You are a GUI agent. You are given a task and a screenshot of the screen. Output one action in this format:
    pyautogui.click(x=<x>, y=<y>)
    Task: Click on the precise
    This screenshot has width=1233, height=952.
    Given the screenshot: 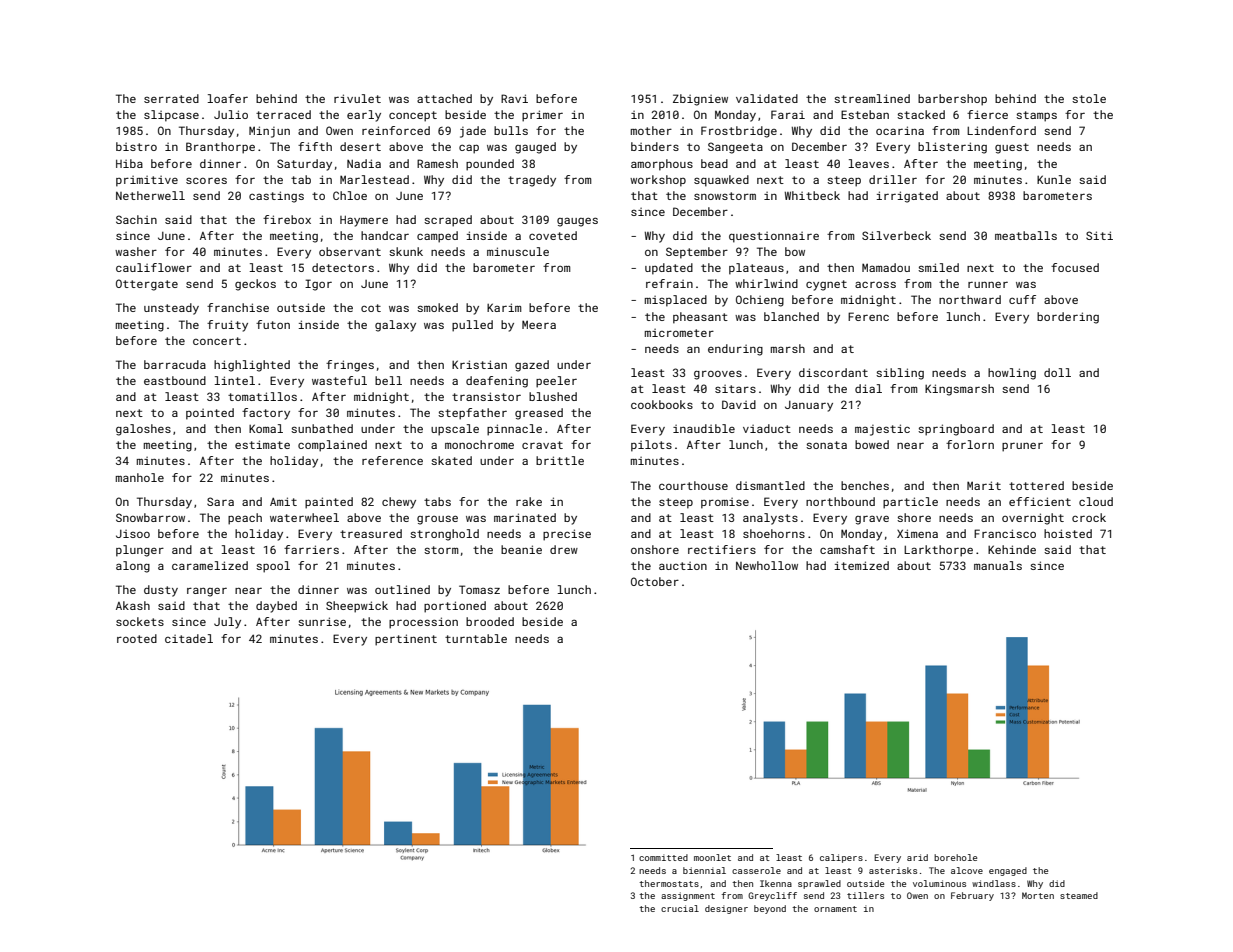 What is the action you would take?
    pyautogui.click(x=567, y=535)
